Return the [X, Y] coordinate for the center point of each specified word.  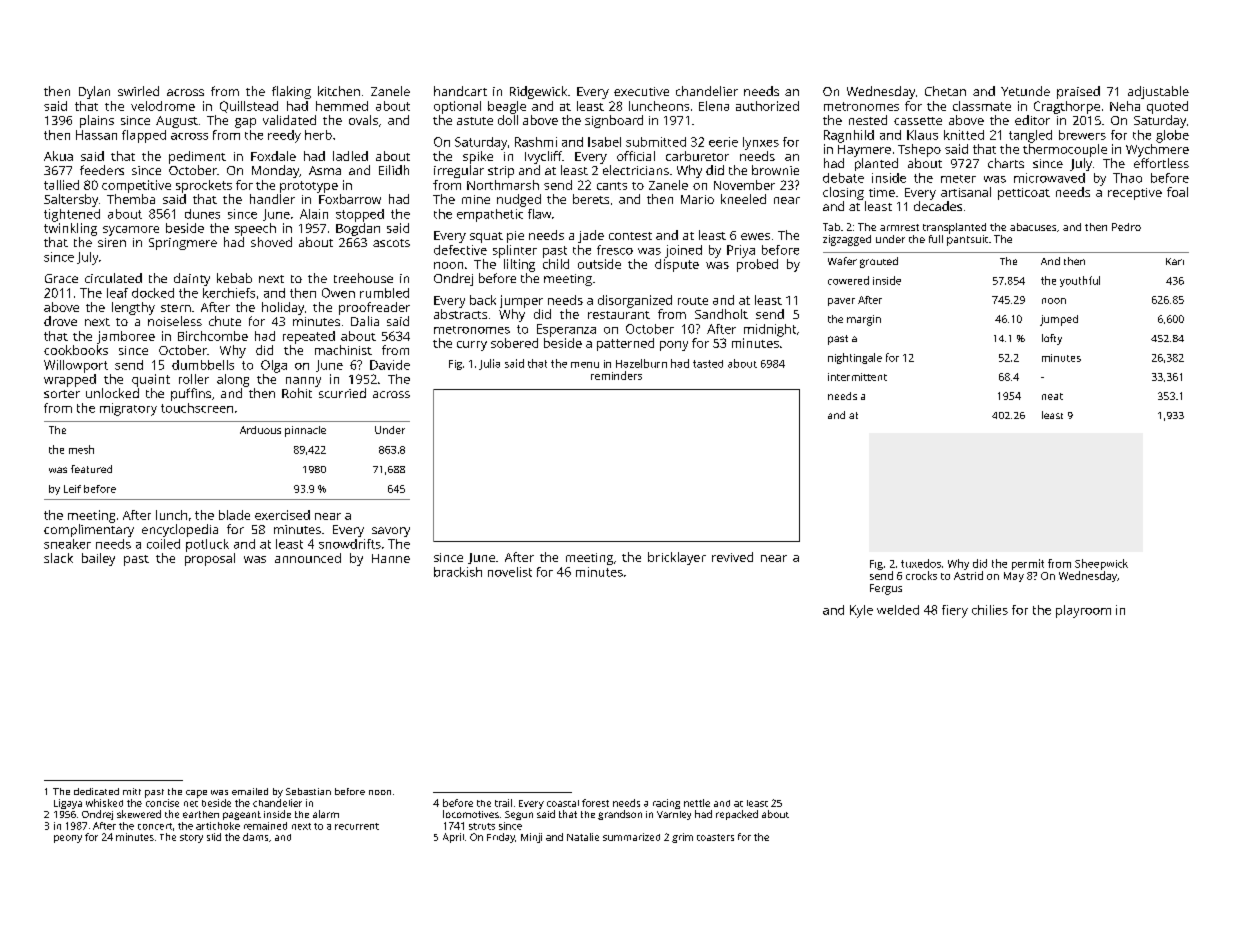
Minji [531, 838]
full [936, 239]
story [191, 838]
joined [683, 251]
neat [1052, 396]
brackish [458, 572]
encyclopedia [180, 530]
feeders [102, 170]
